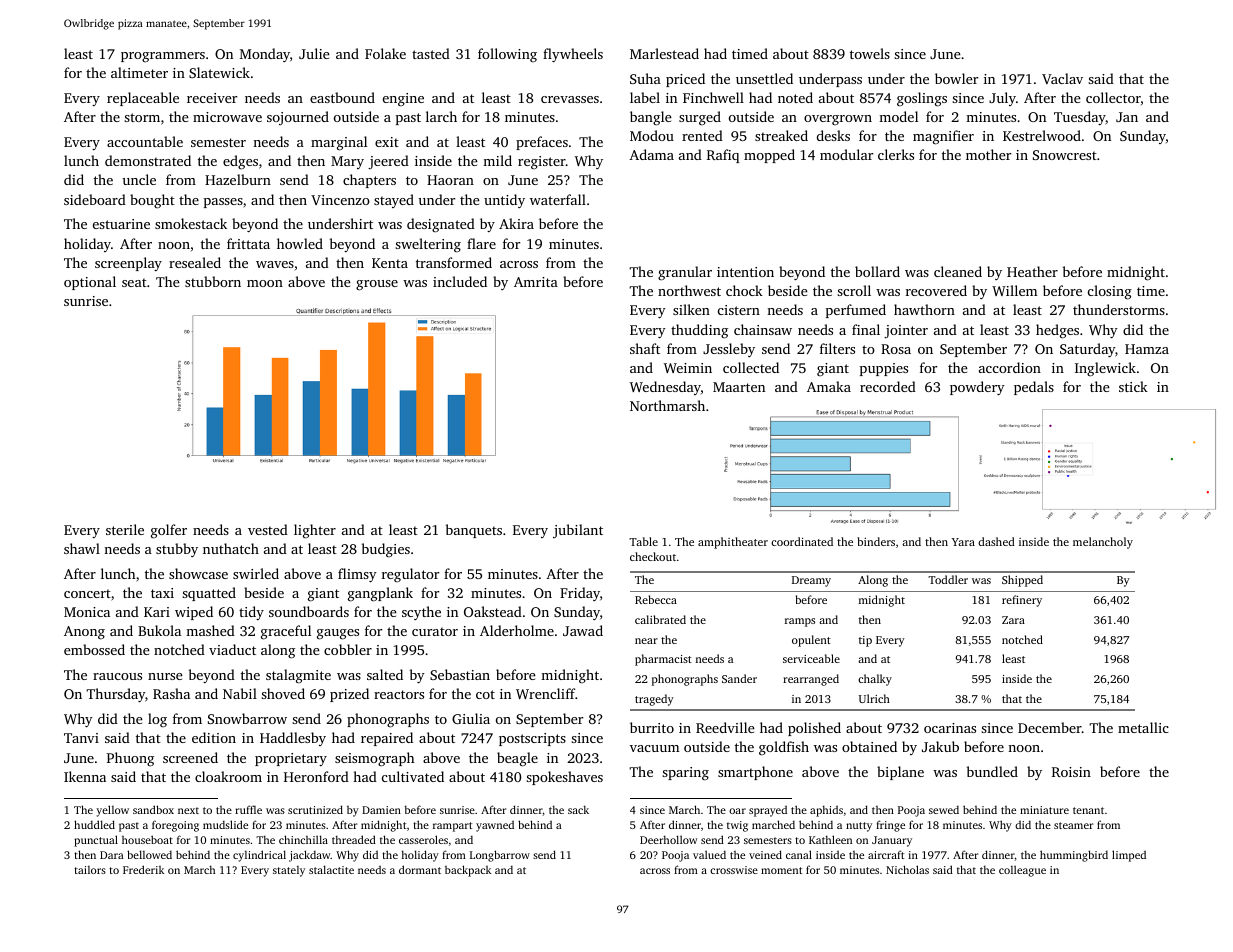 Image resolution: width=1233 pixels, height=952 pixels. What do you see at coordinates (944, 809) in the screenshot?
I see `sewed` at bounding box center [944, 809].
